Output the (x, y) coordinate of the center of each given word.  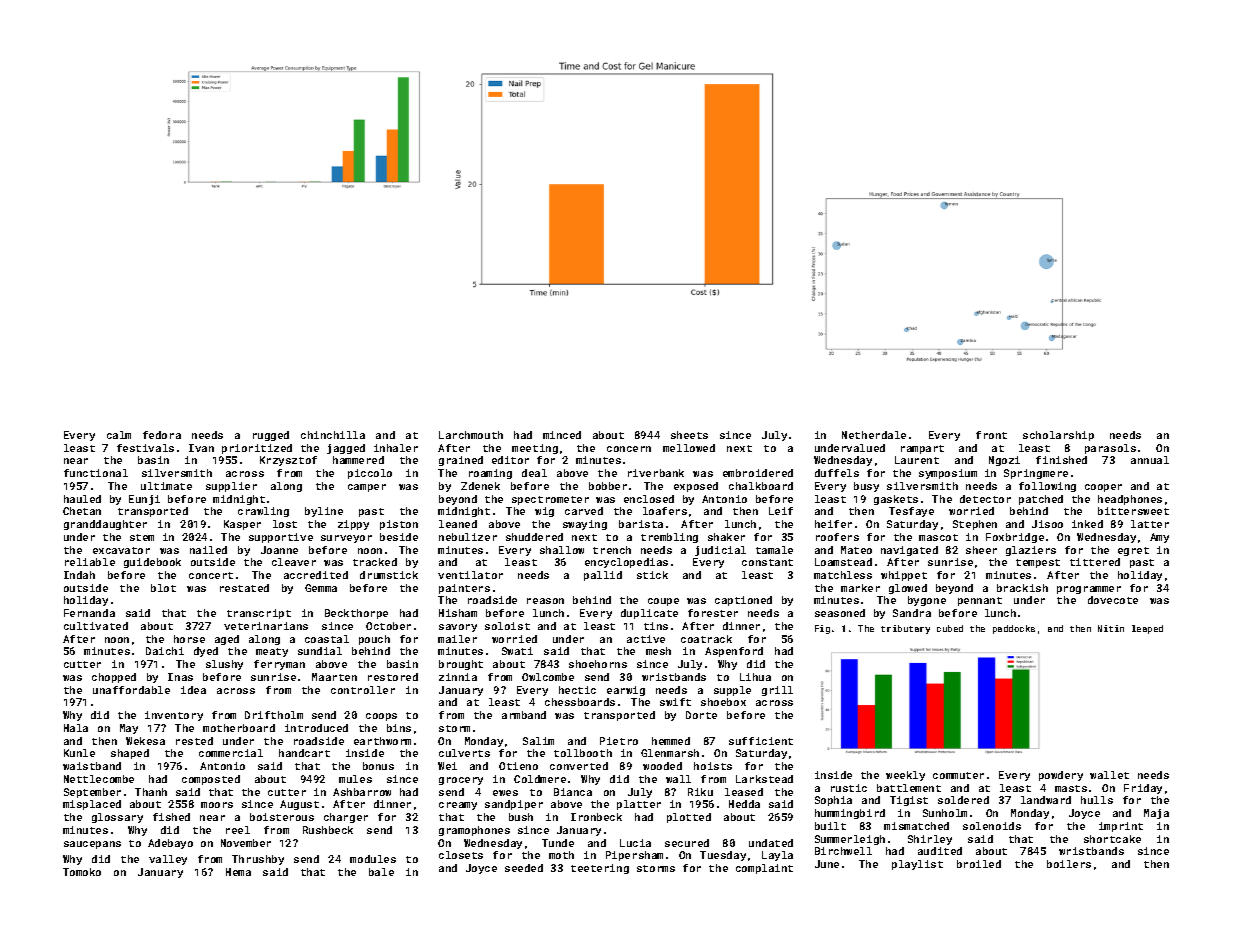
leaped (1147, 629)
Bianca (573, 792)
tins (656, 626)
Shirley (930, 840)
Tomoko (82, 872)
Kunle (79, 753)
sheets (689, 435)
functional (96, 473)
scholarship (1058, 436)
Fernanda (89, 613)
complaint (764, 869)
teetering (600, 869)
